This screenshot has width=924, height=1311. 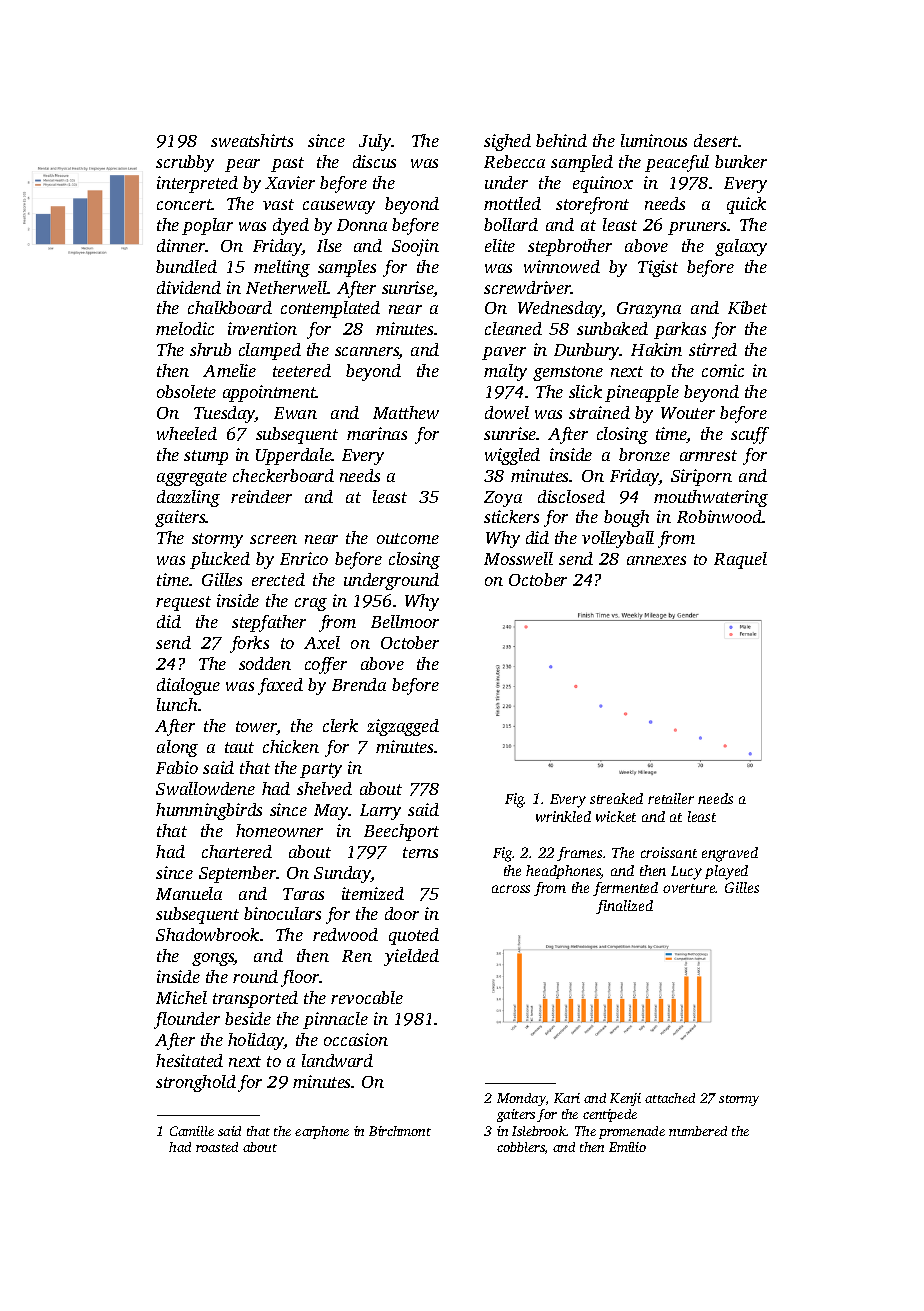 What do you see at coordinates (189, 893) in the screenshot?
I see `Manuela` at bounding box center [189, 893].
